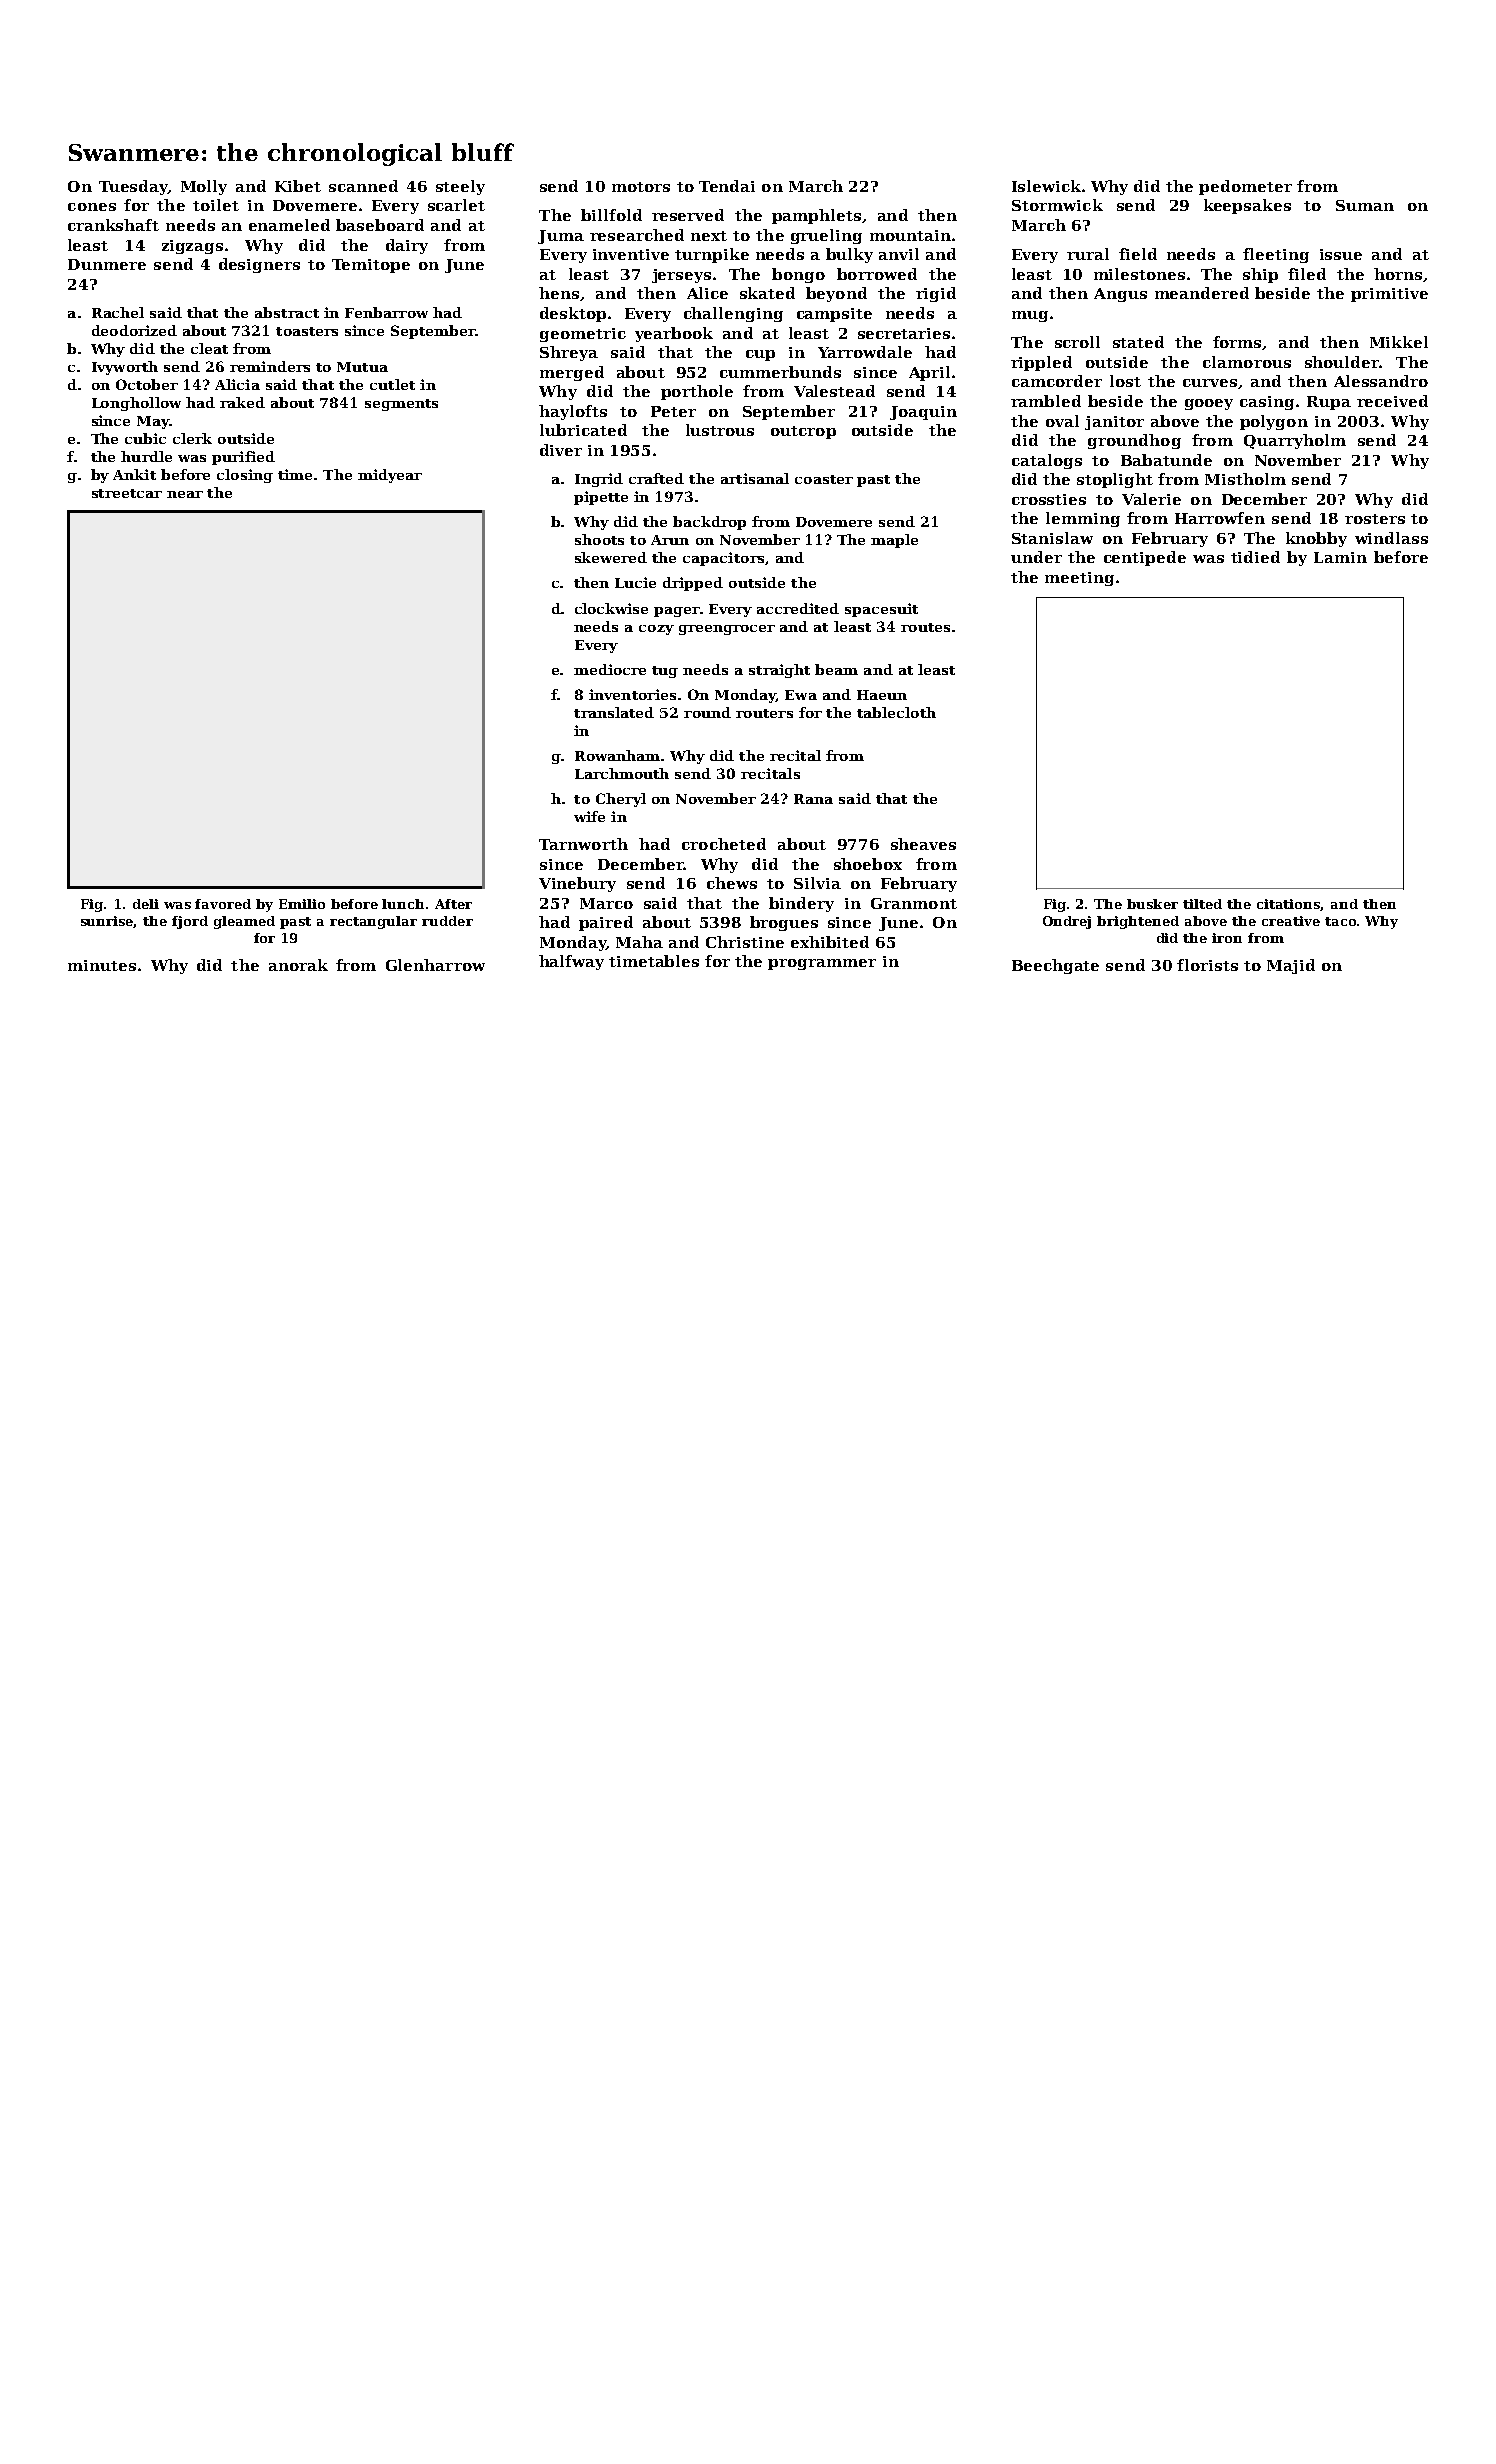  I want to click on Majid, so click(1291, 966).
